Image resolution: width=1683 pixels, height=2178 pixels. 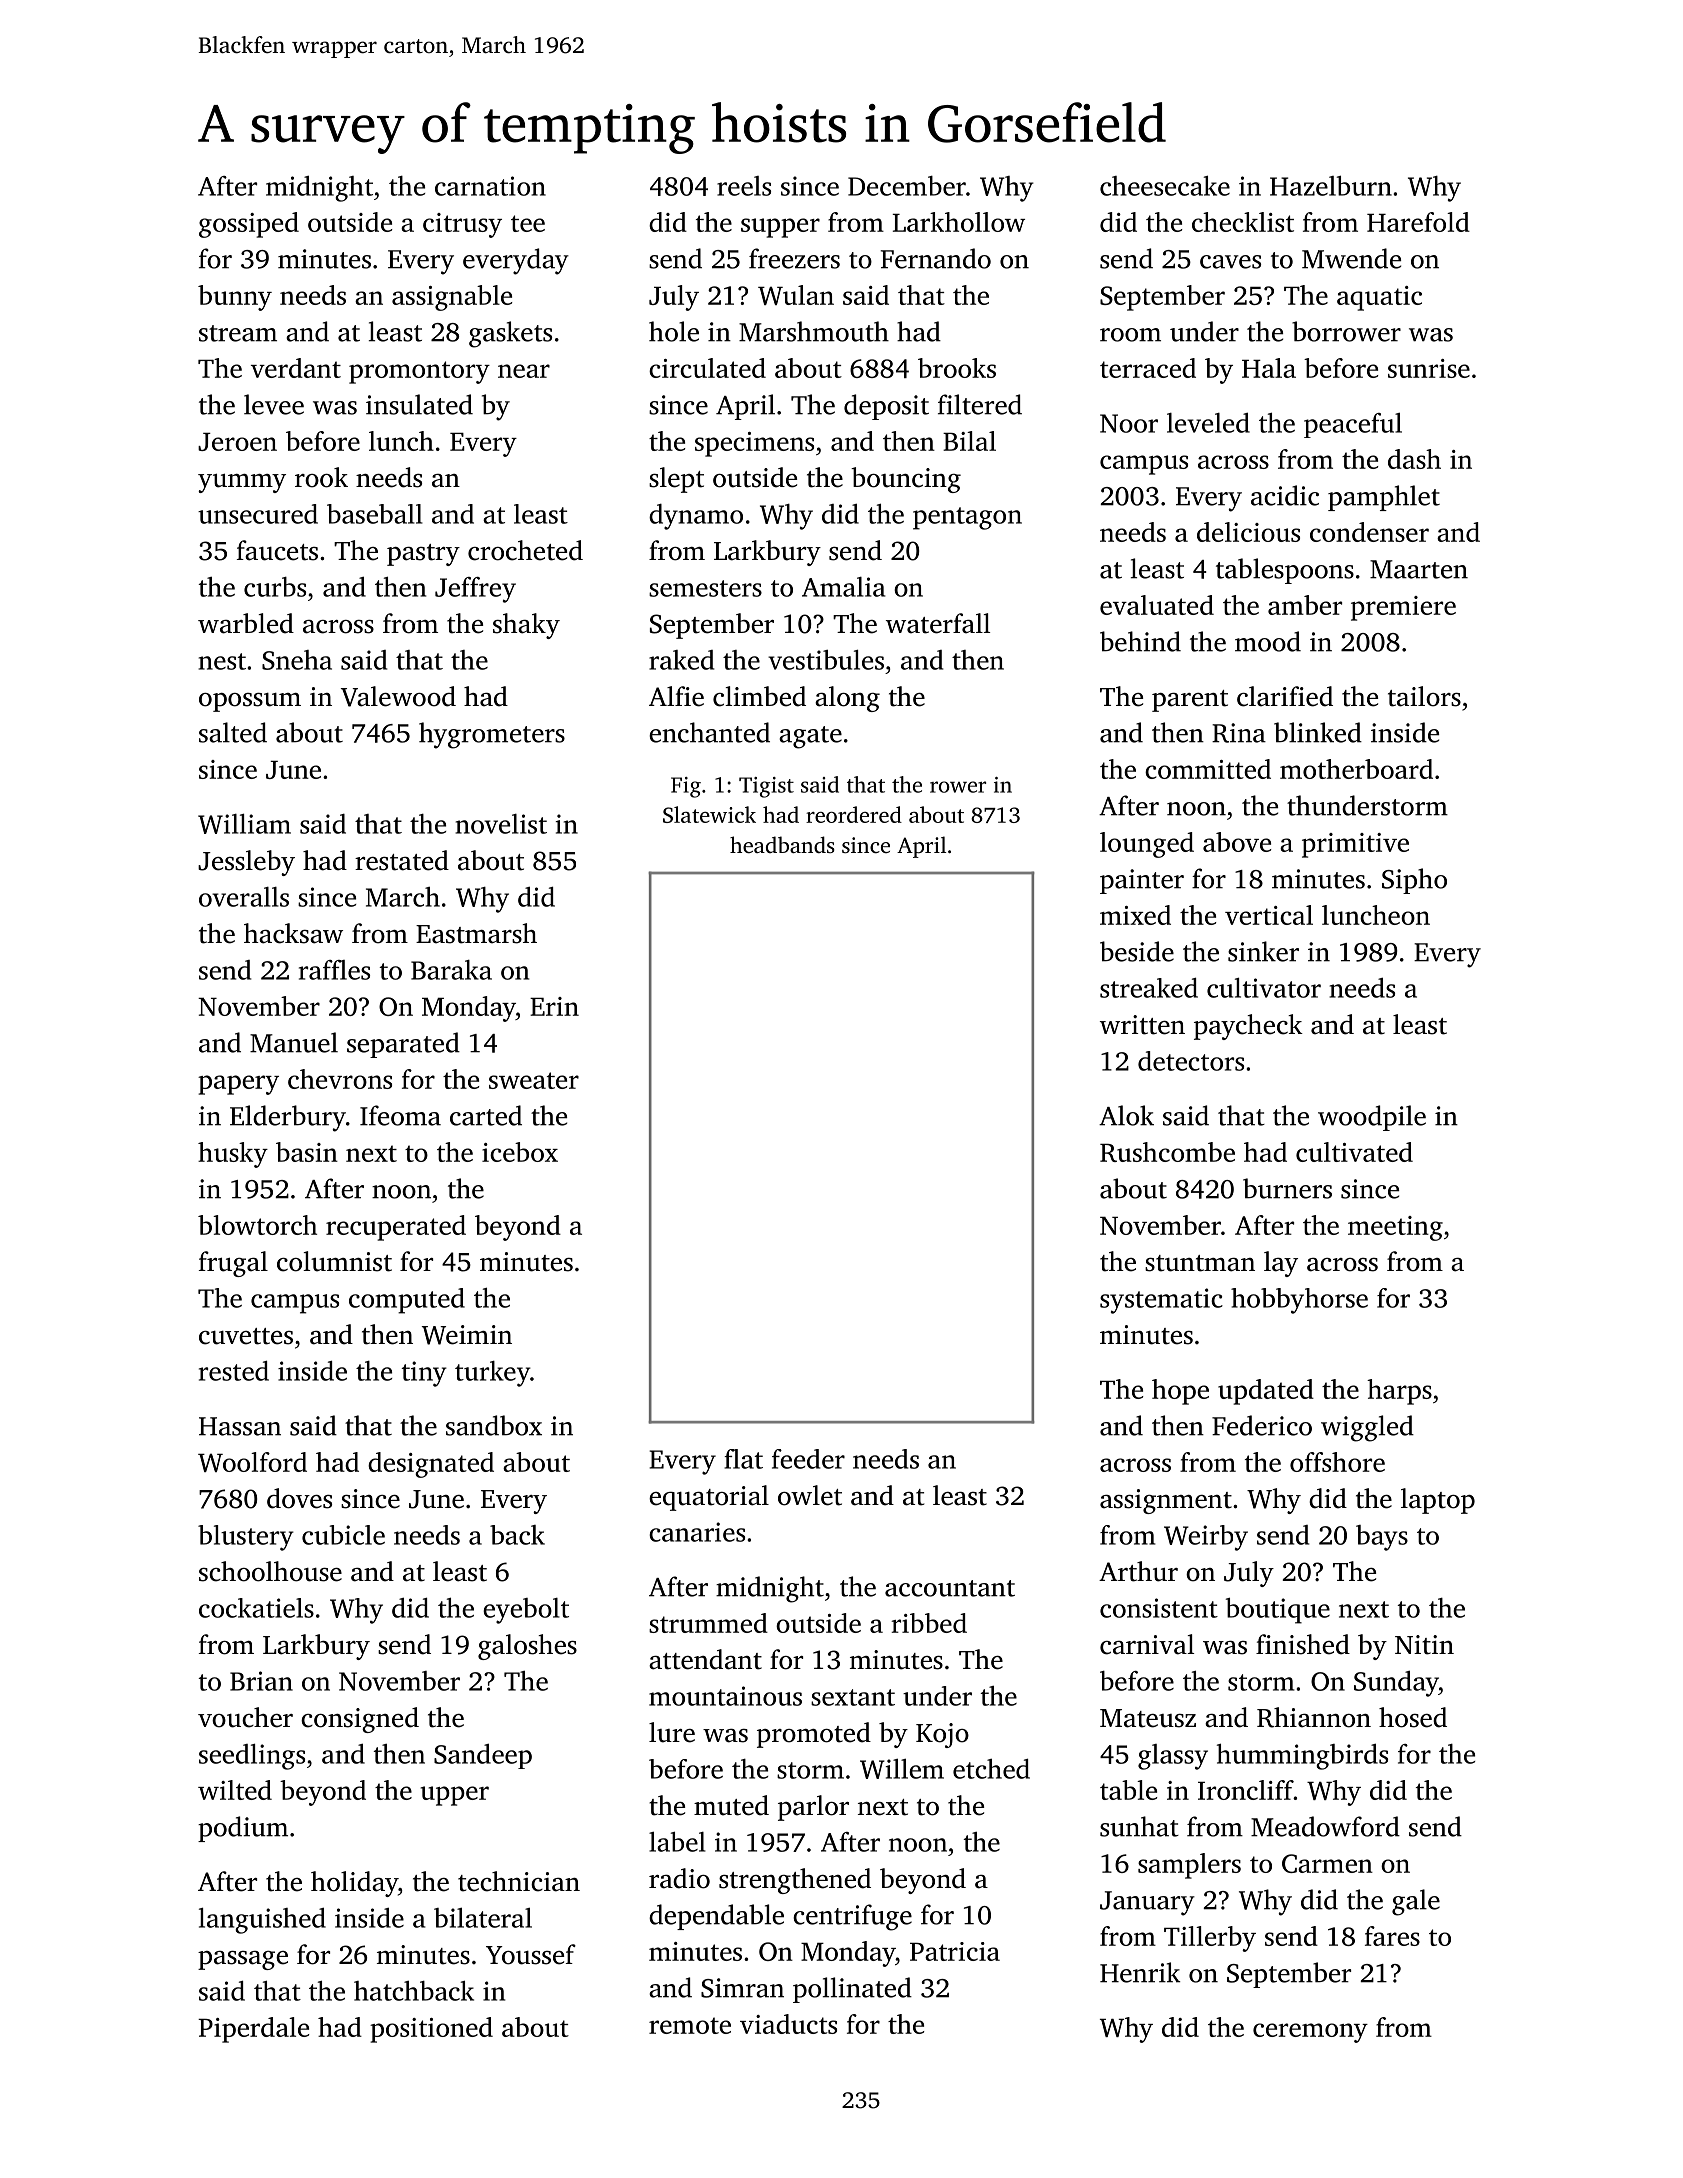 What do you see at coordinates (270, 1571) in the screenshot?
I see `schoolhouse` at bounding box center [270, 1571].
